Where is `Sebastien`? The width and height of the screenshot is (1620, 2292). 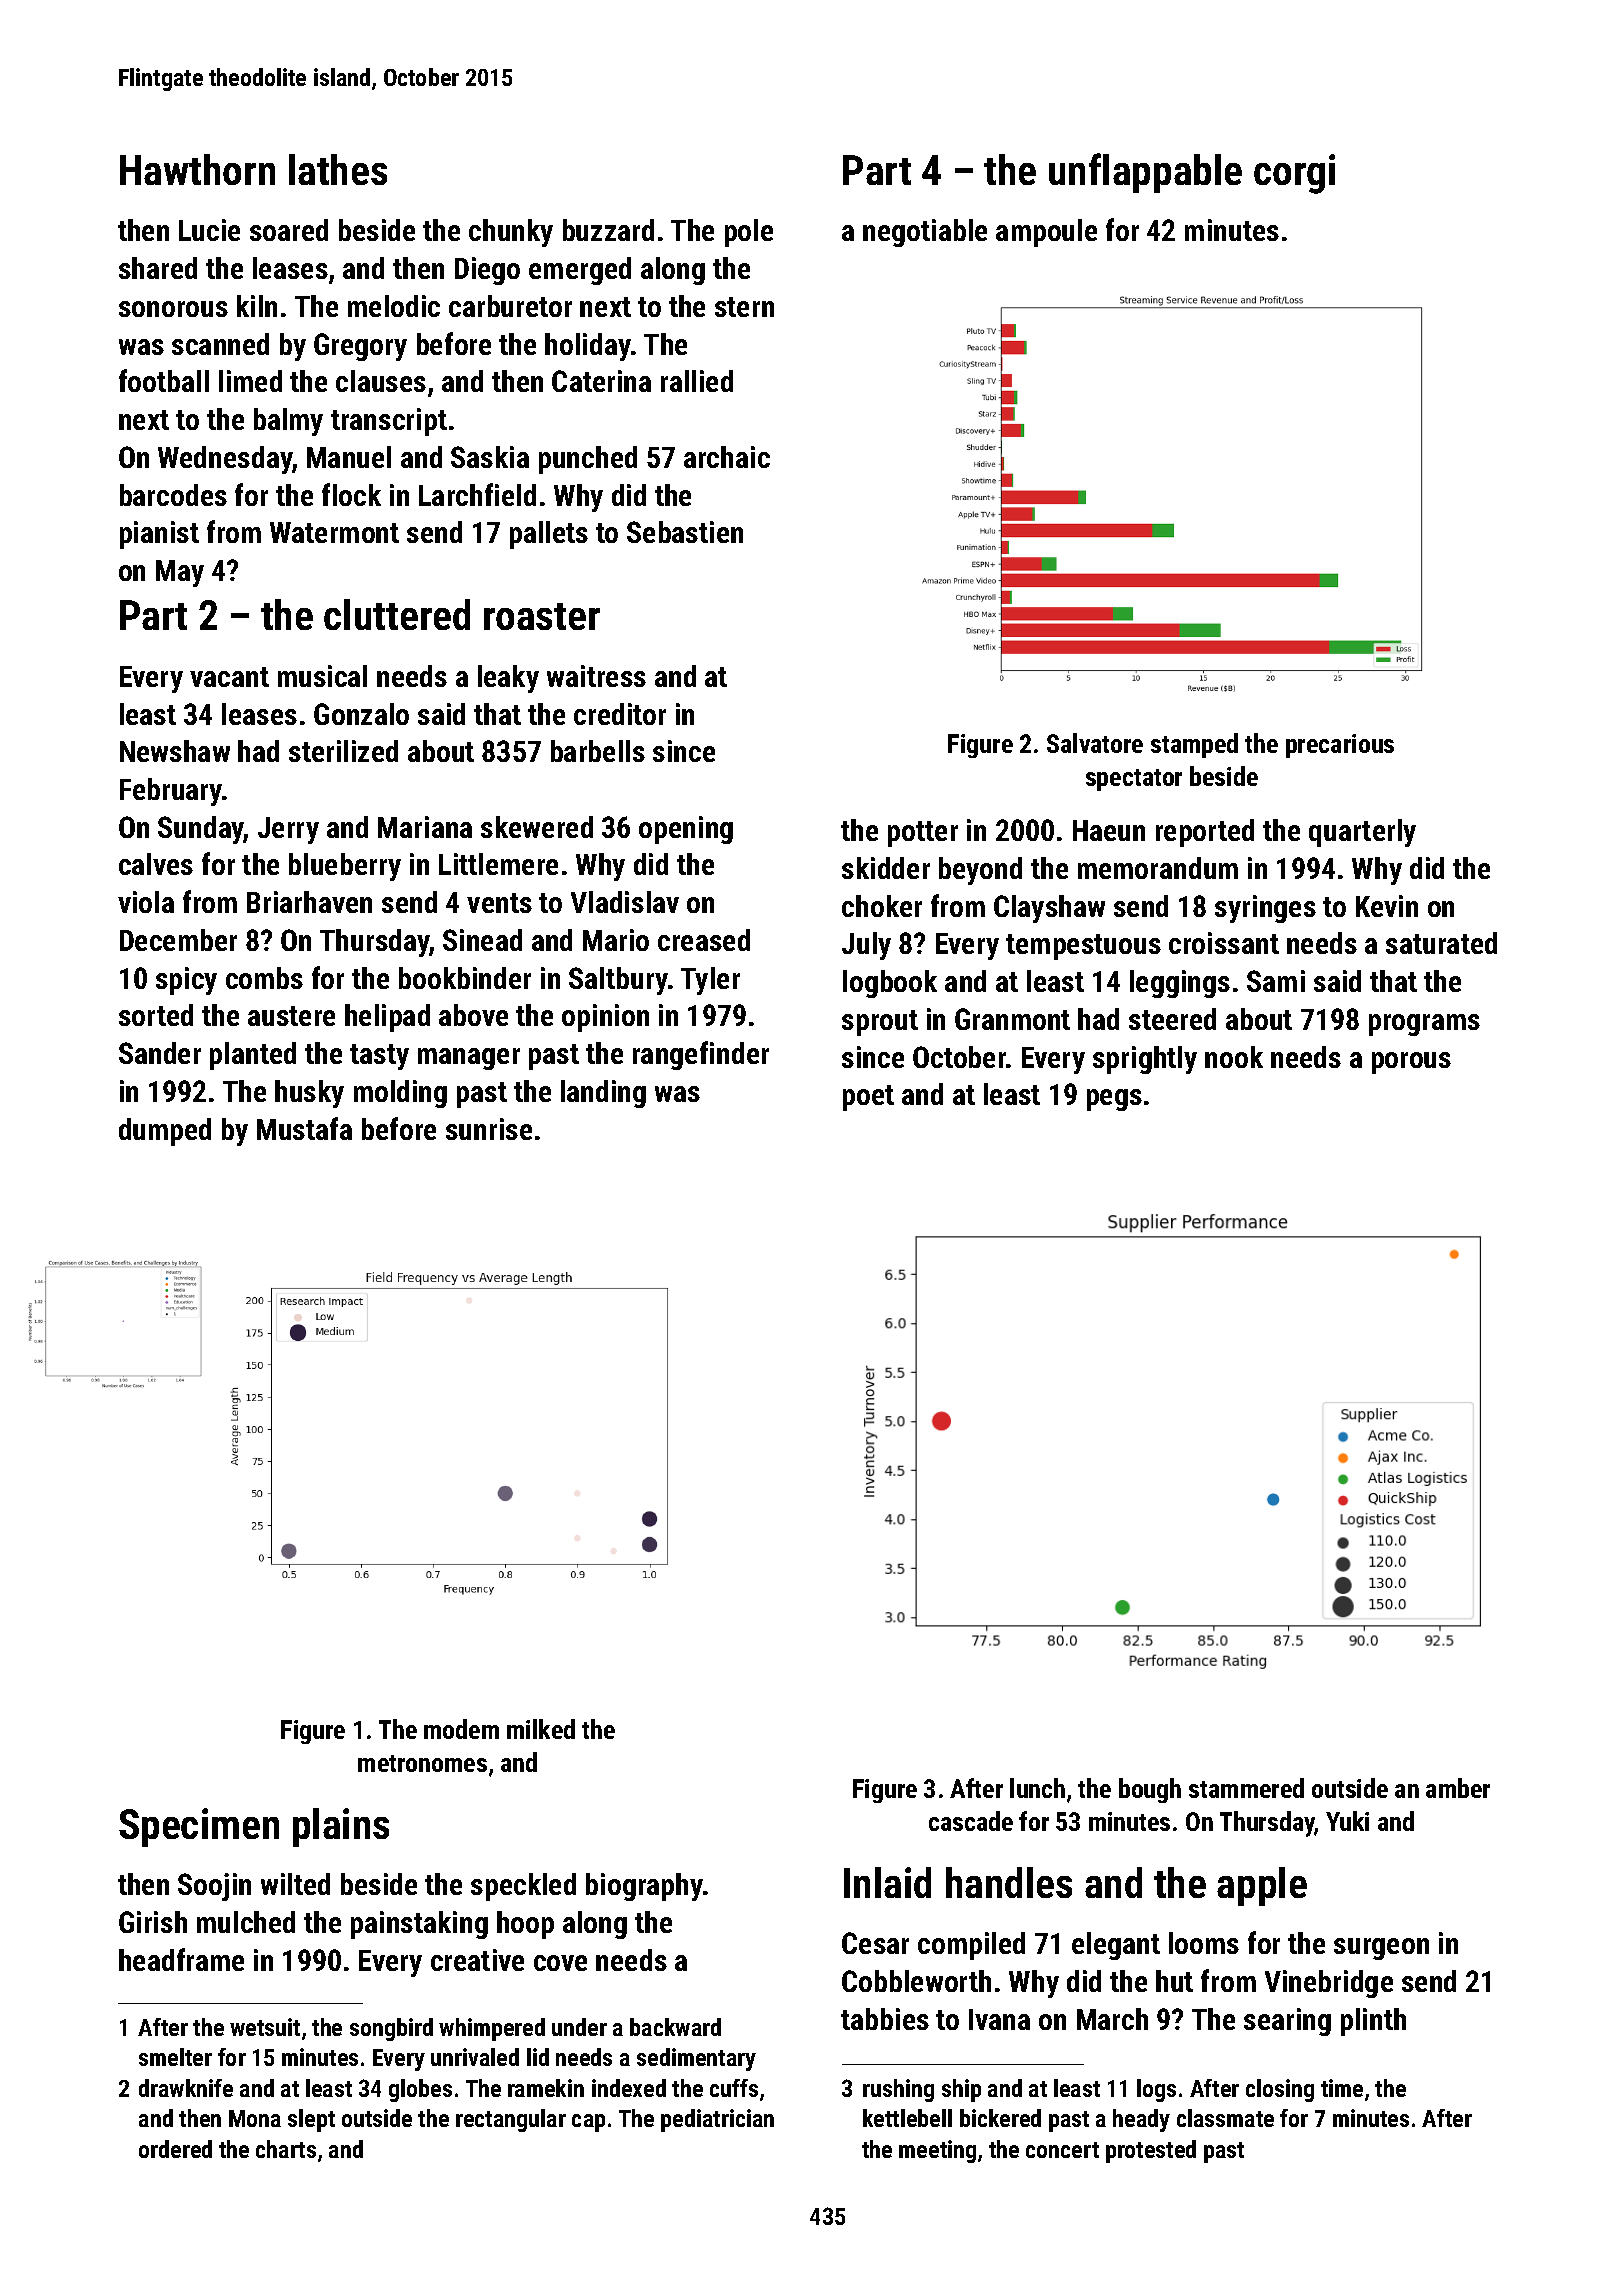
Sebastien is located at coordinates (685, 532).
